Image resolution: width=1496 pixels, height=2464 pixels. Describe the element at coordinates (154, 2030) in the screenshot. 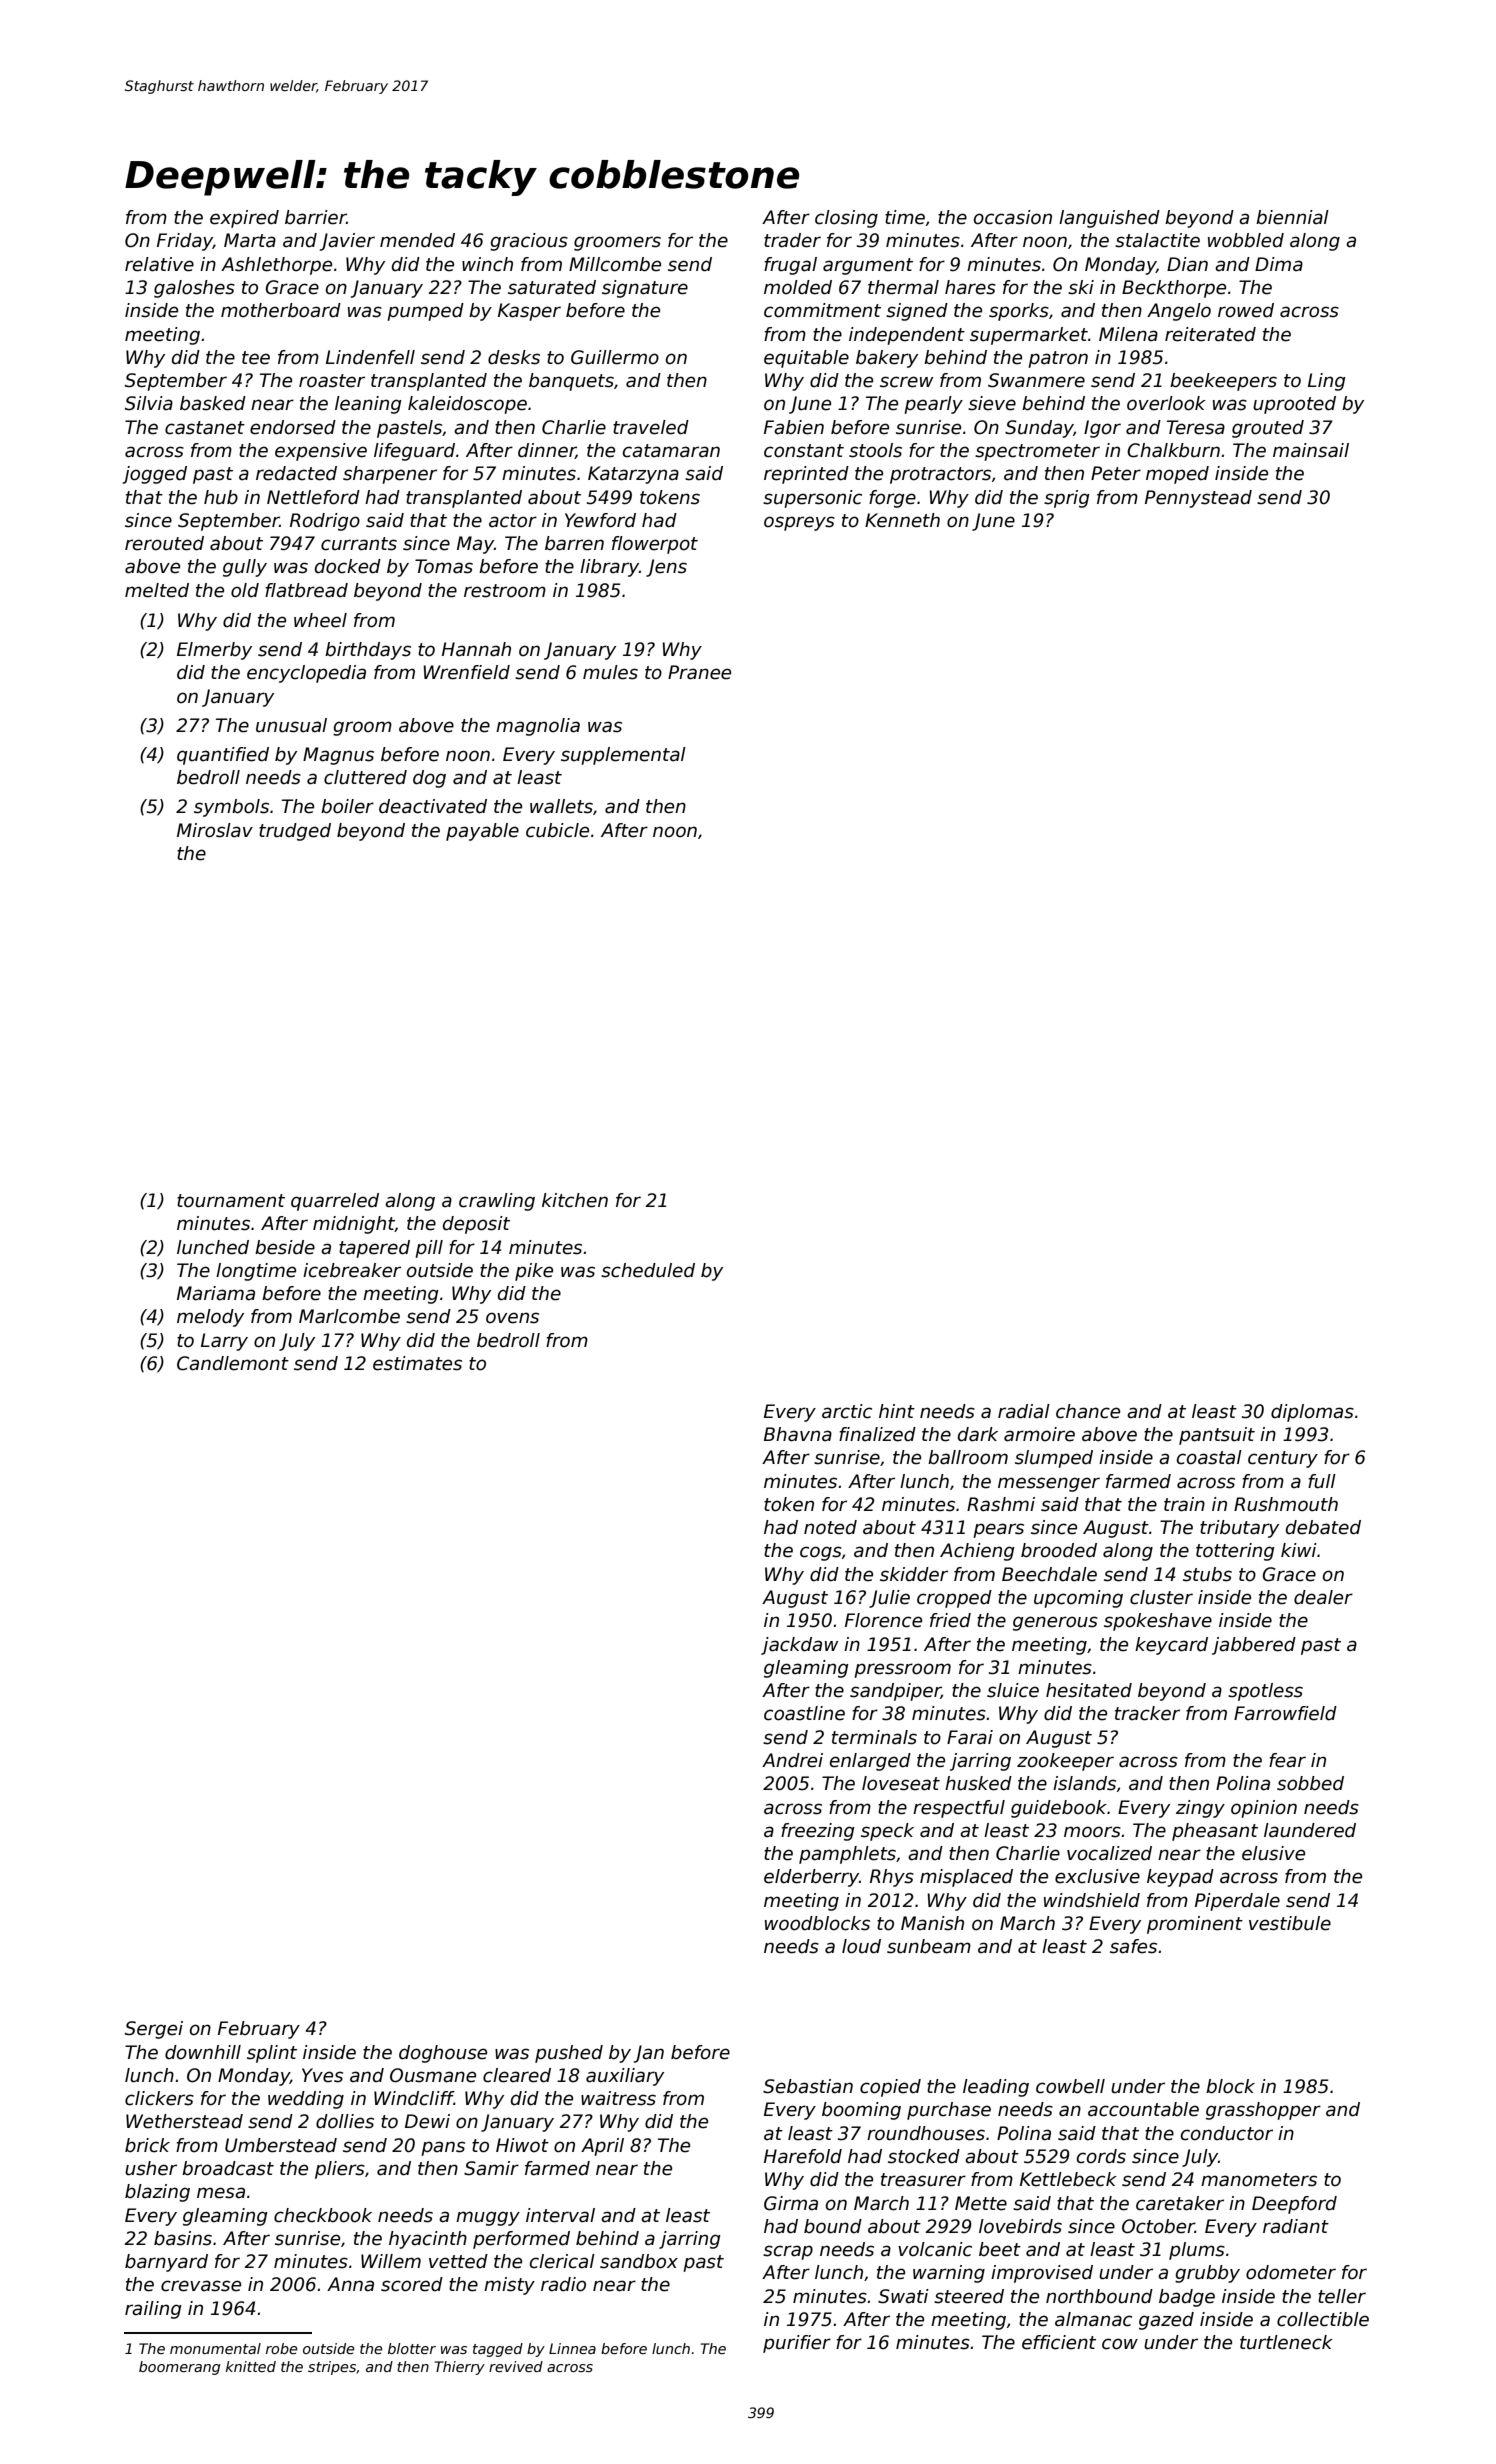

I see `Sergei` at that location.
